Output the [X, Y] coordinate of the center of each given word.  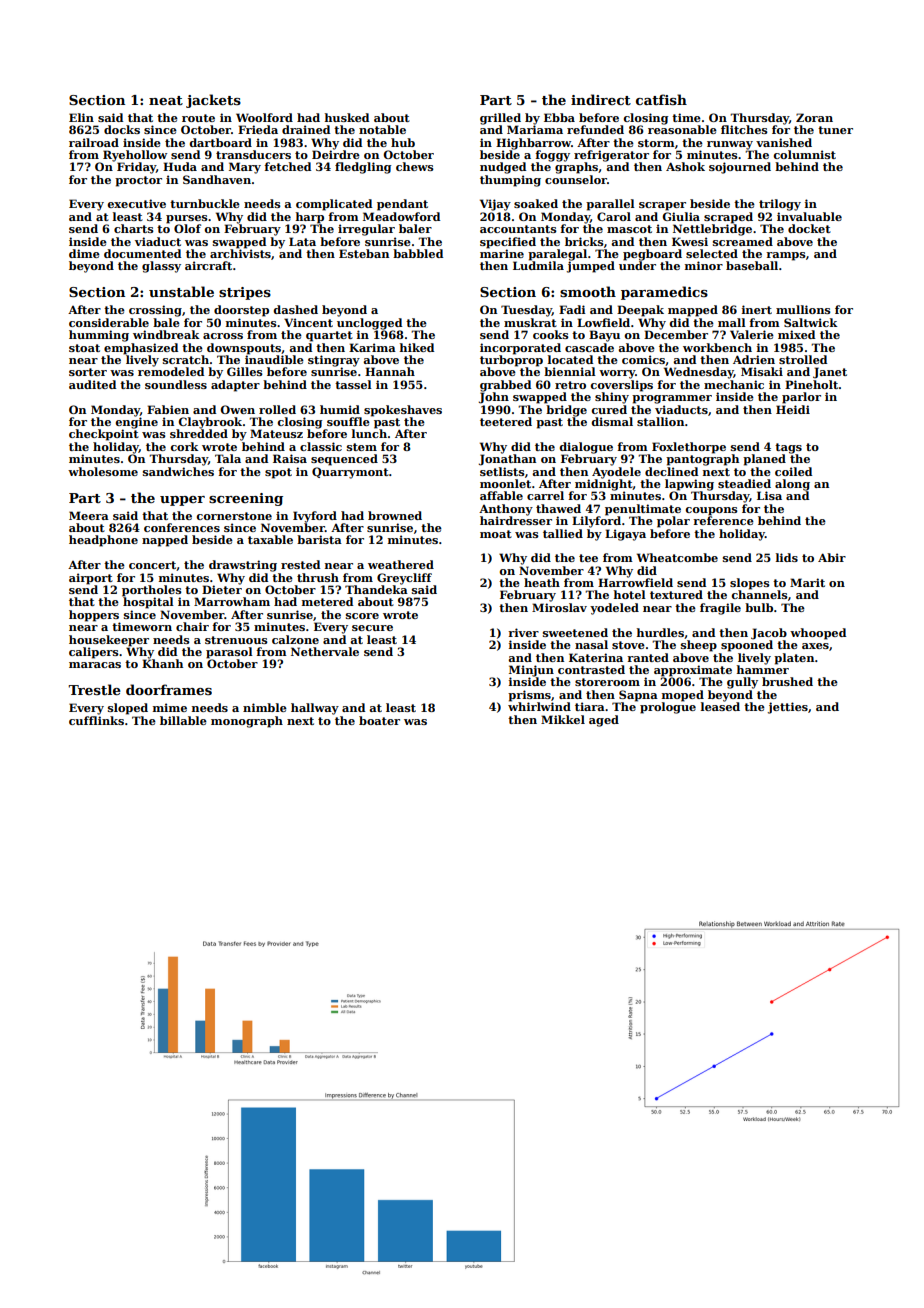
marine [502, 253]
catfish [661, 99]
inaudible [274, 359]
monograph [247, 722]
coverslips [621, 386]
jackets [213, 101]
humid [340, 409]
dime [84, 253]
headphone [103, 541]
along [792, 485]
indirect [601, 99]
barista [319, 539]
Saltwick [811, 322]
